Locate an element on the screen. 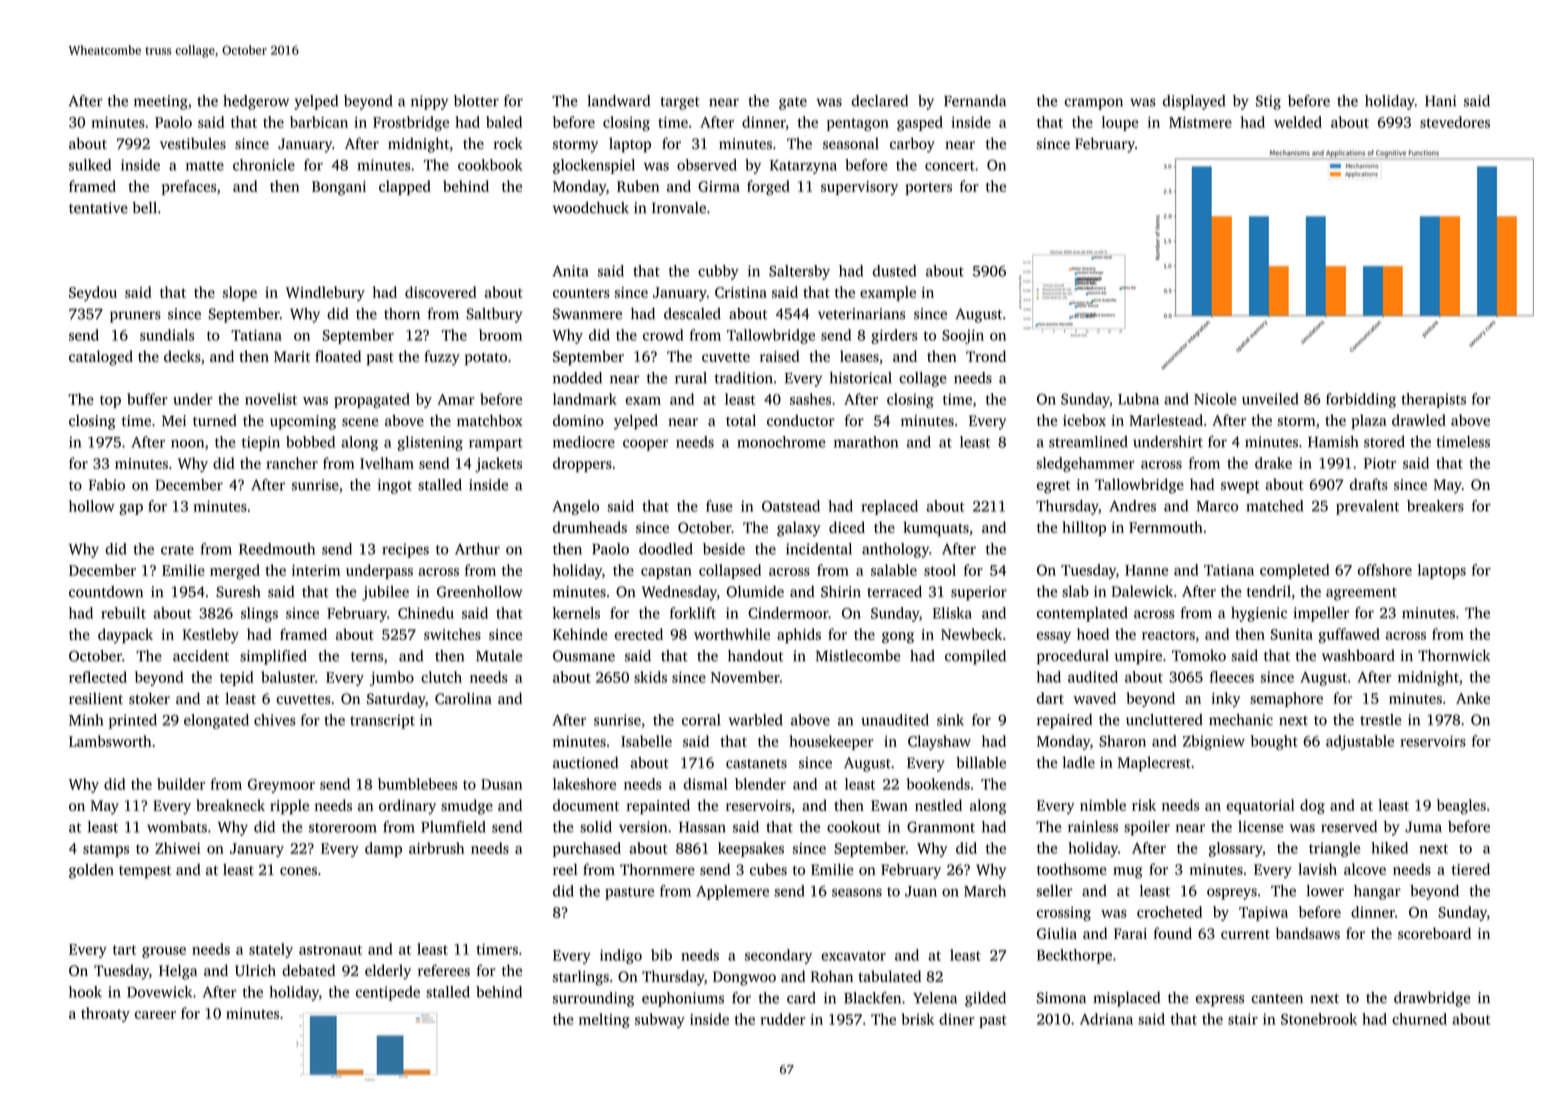  career is located at coordinates (155, 1015).
